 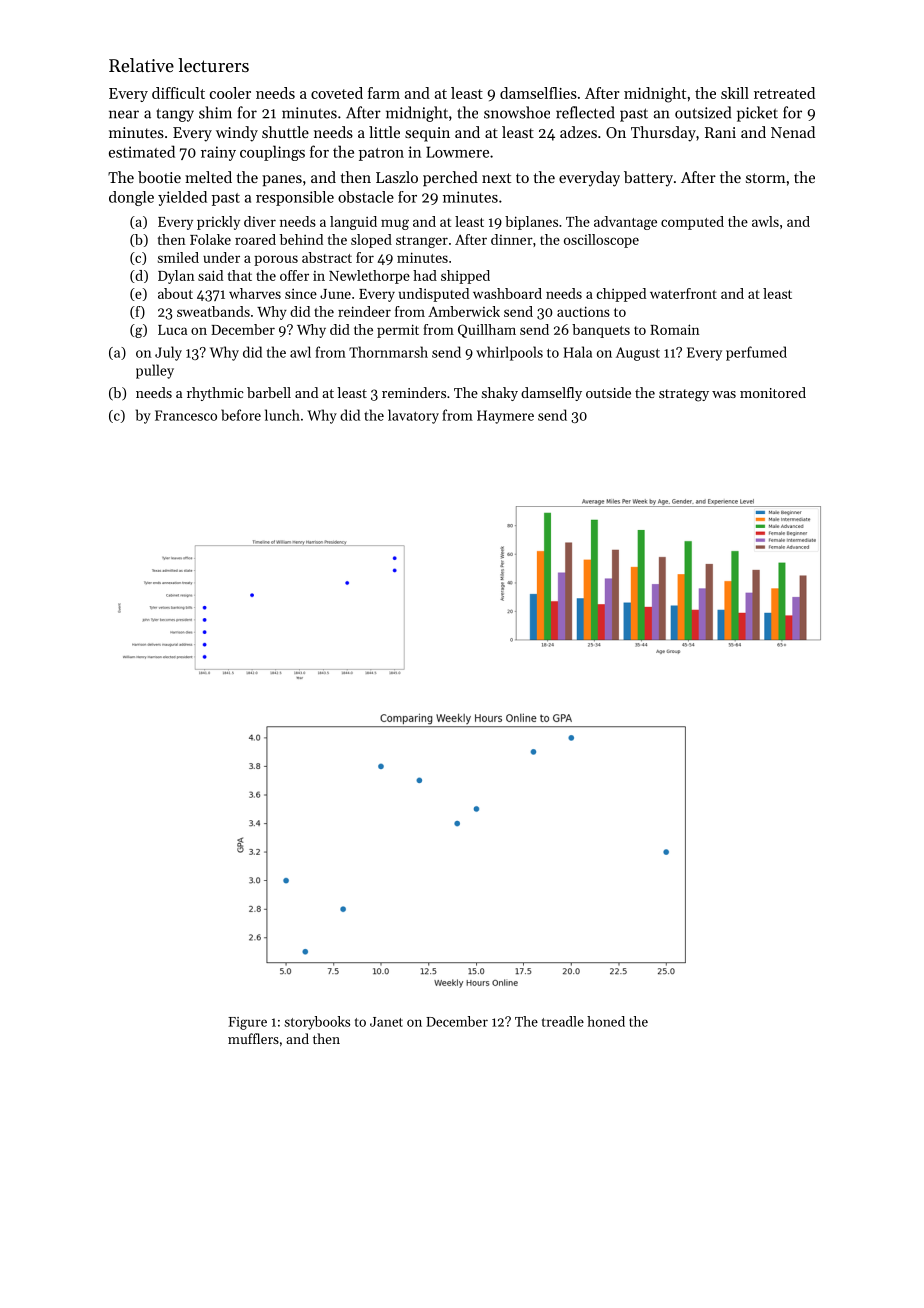 What do you see at coordinates (683, 293) in the screenshot?
I see `waterfront` at bounding box center [683, 293].
